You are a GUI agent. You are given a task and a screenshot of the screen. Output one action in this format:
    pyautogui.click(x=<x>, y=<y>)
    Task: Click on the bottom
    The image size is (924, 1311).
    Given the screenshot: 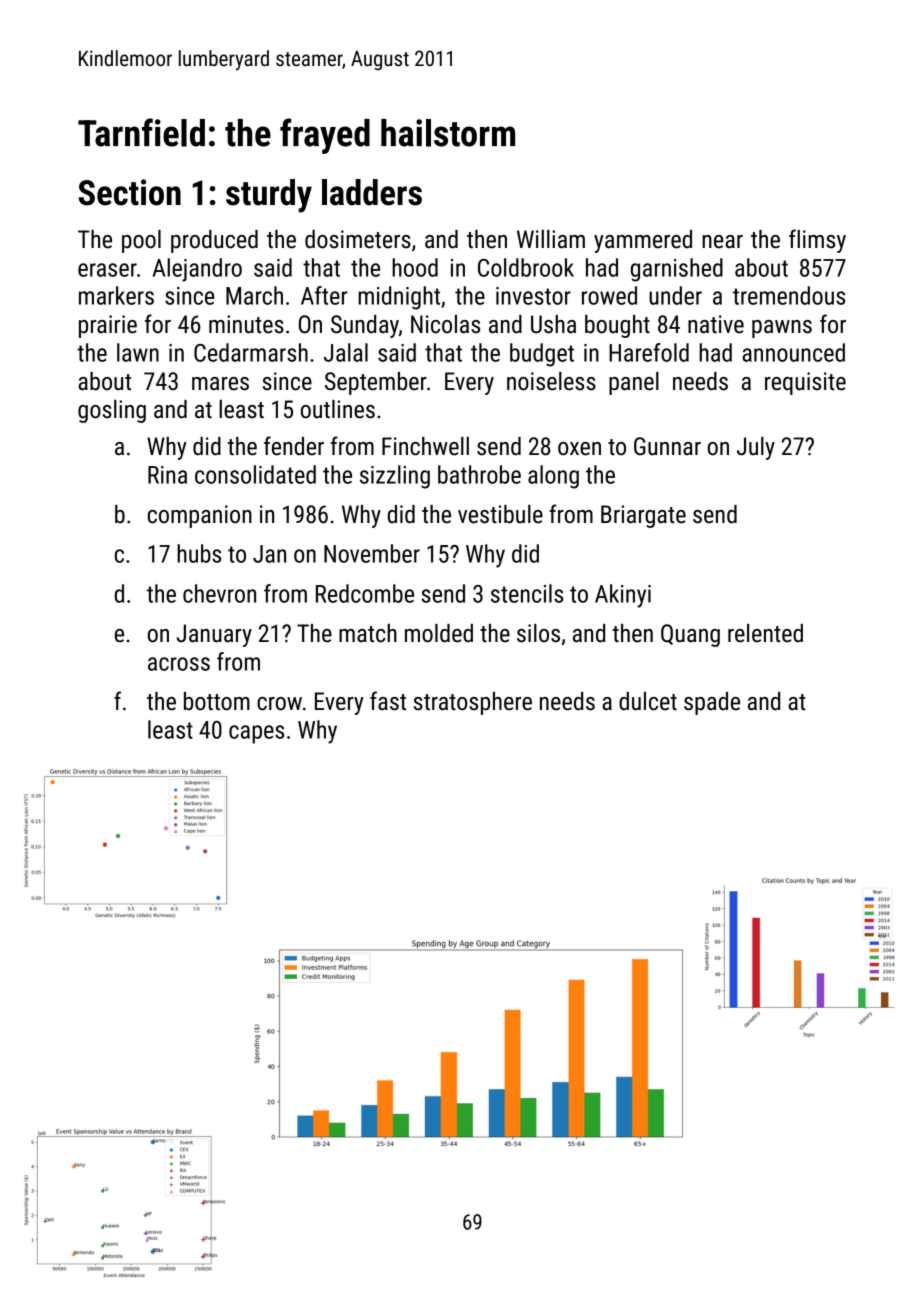 What is the action you would take?
    pyautogui.click(x=217, y=701)
